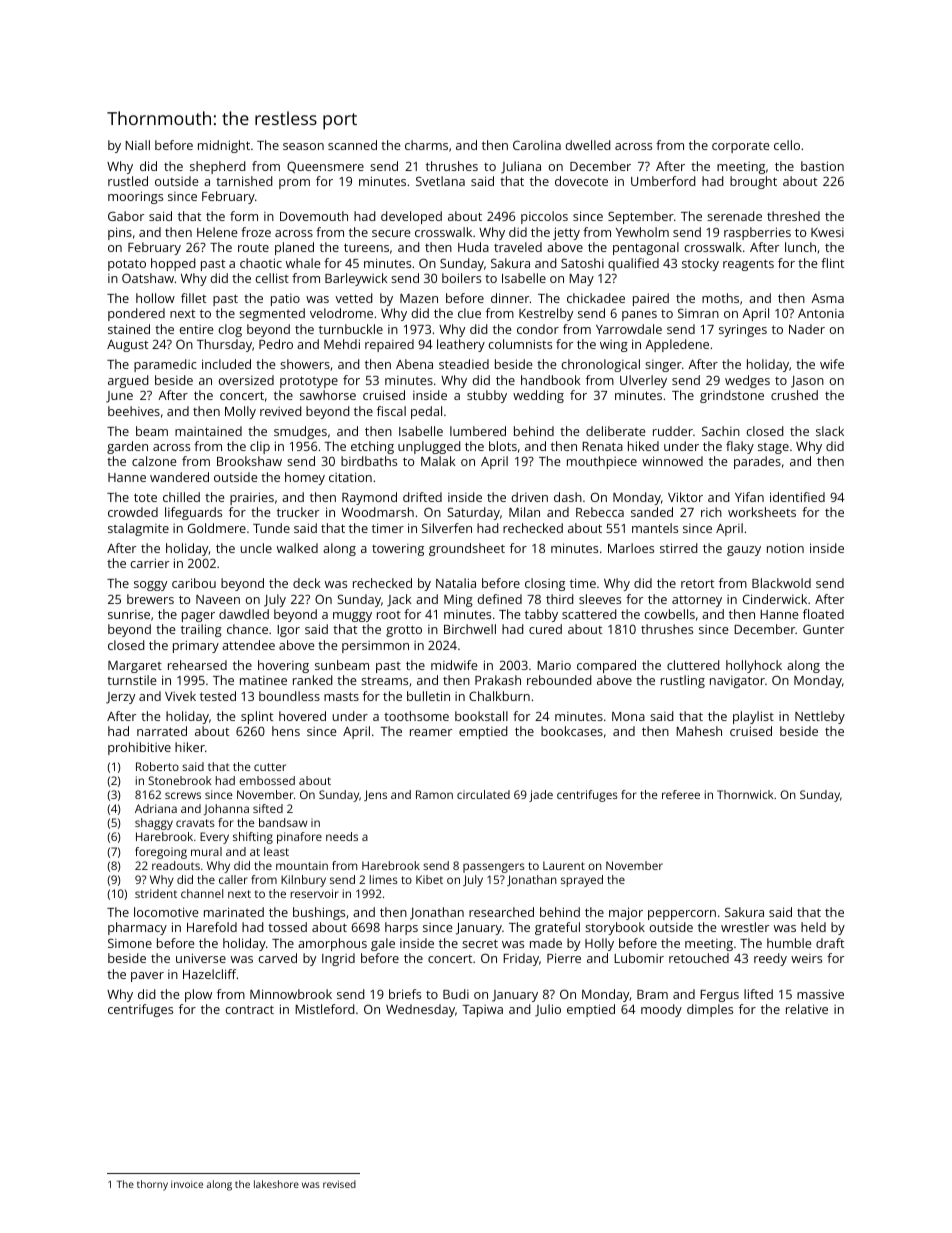 This screenshot has height=1233, width=952. Describe the element at coordinates (208, 431) in the screenshot. I see `maintained` at that location.
